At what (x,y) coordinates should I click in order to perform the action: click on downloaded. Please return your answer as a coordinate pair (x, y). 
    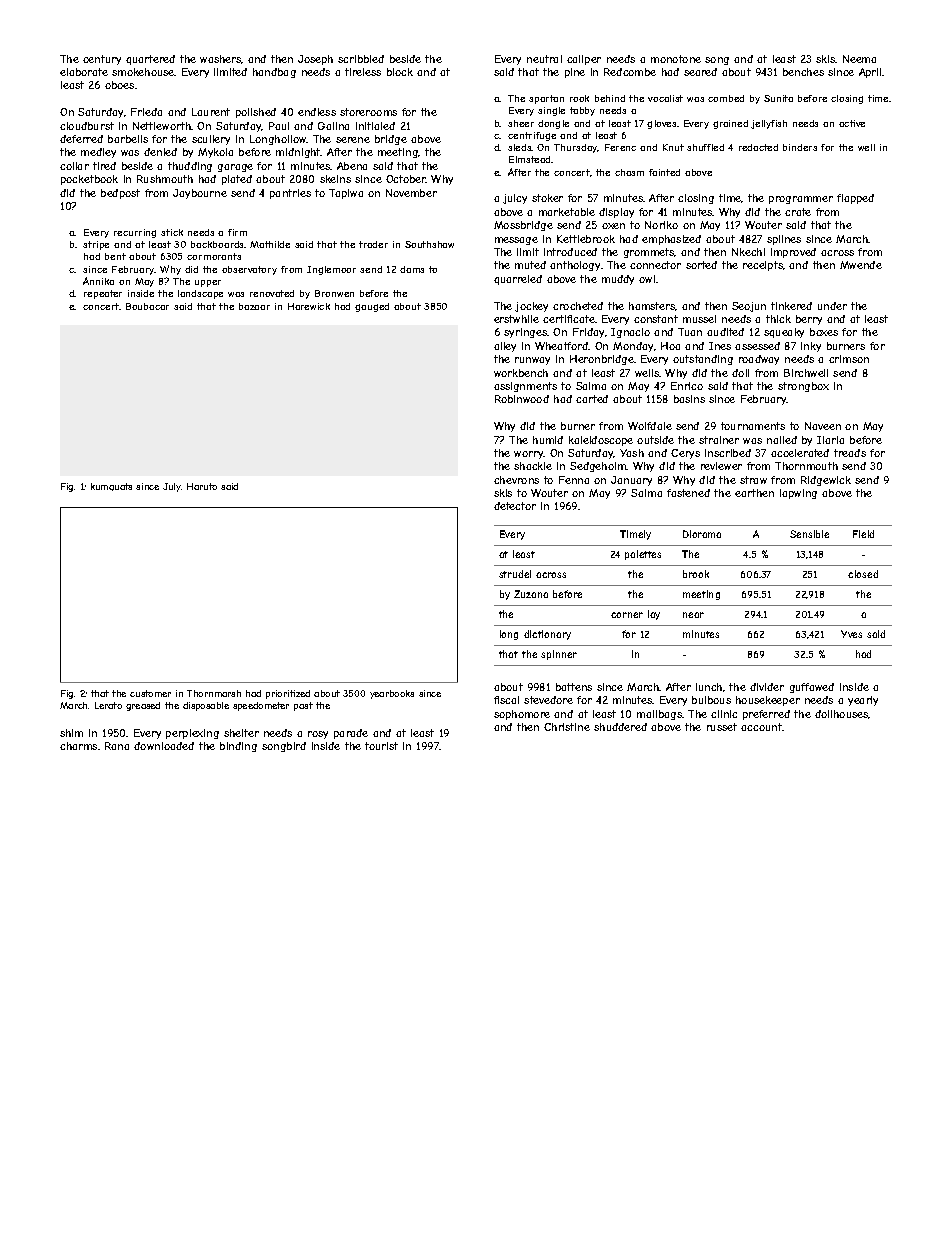
    Looking at the image, I should click on (164, 746).
